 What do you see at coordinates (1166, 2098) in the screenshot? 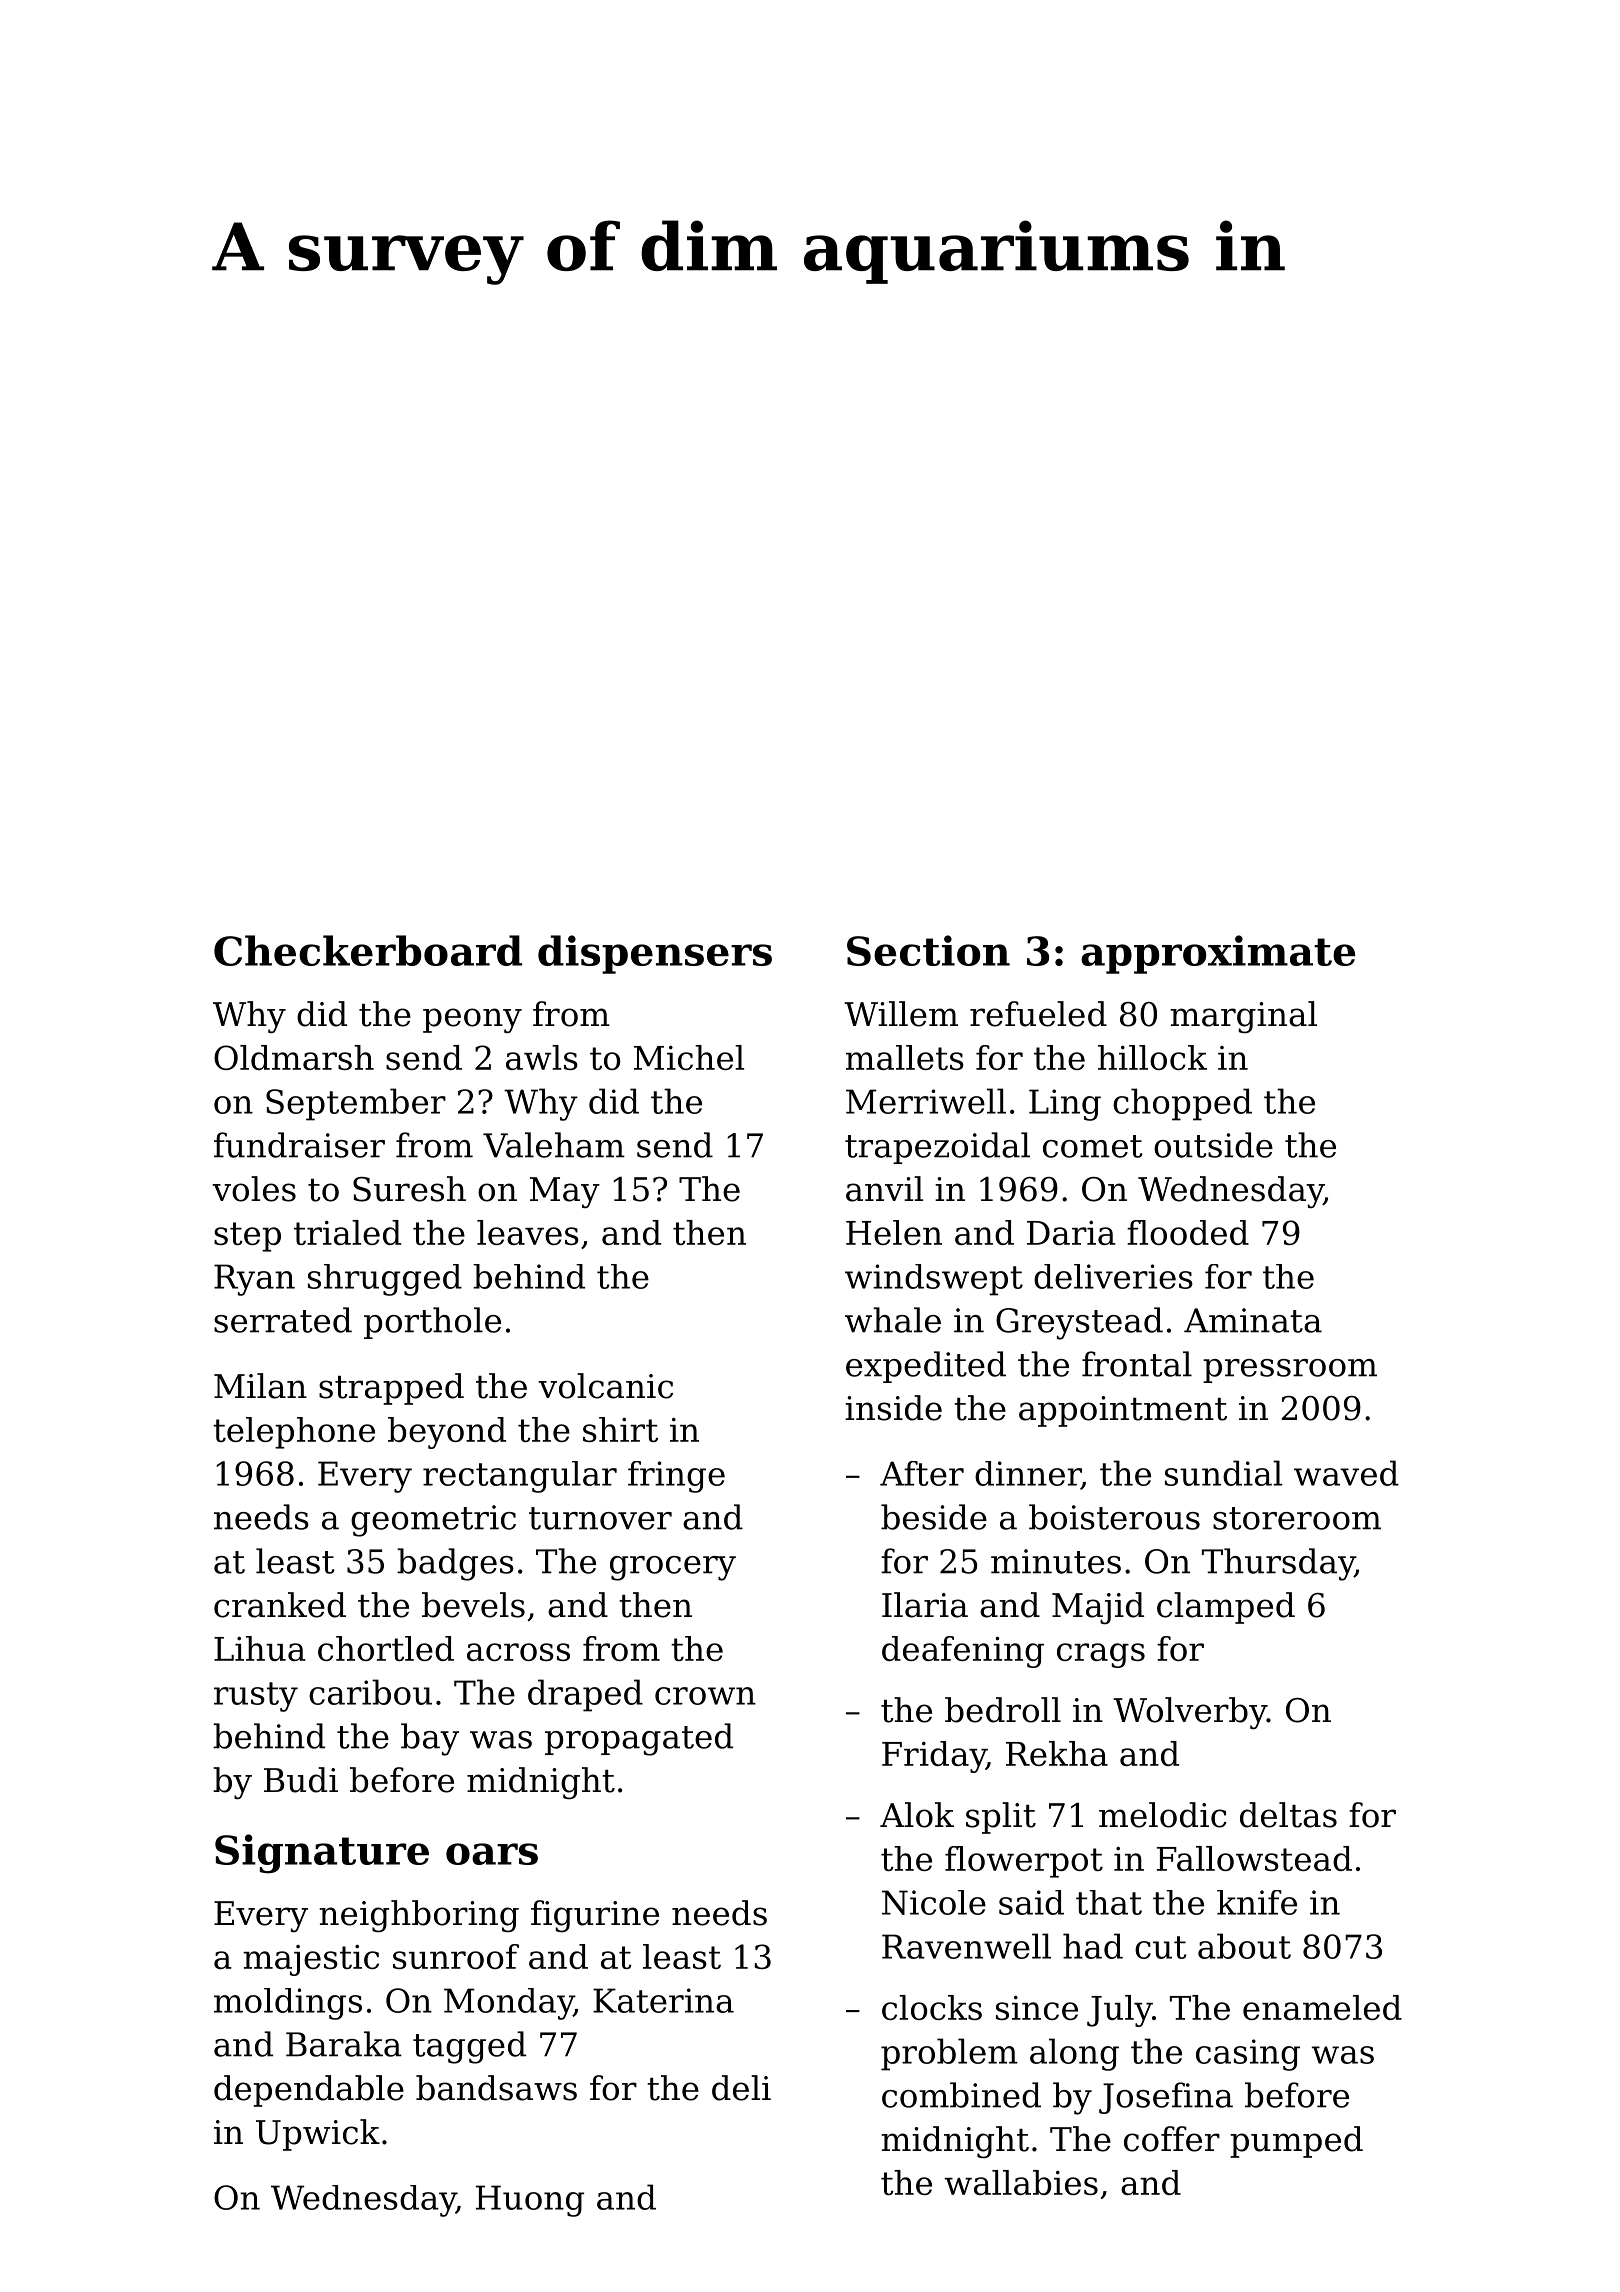
I see `Josefina` at bounding box center [1166, 2098].
